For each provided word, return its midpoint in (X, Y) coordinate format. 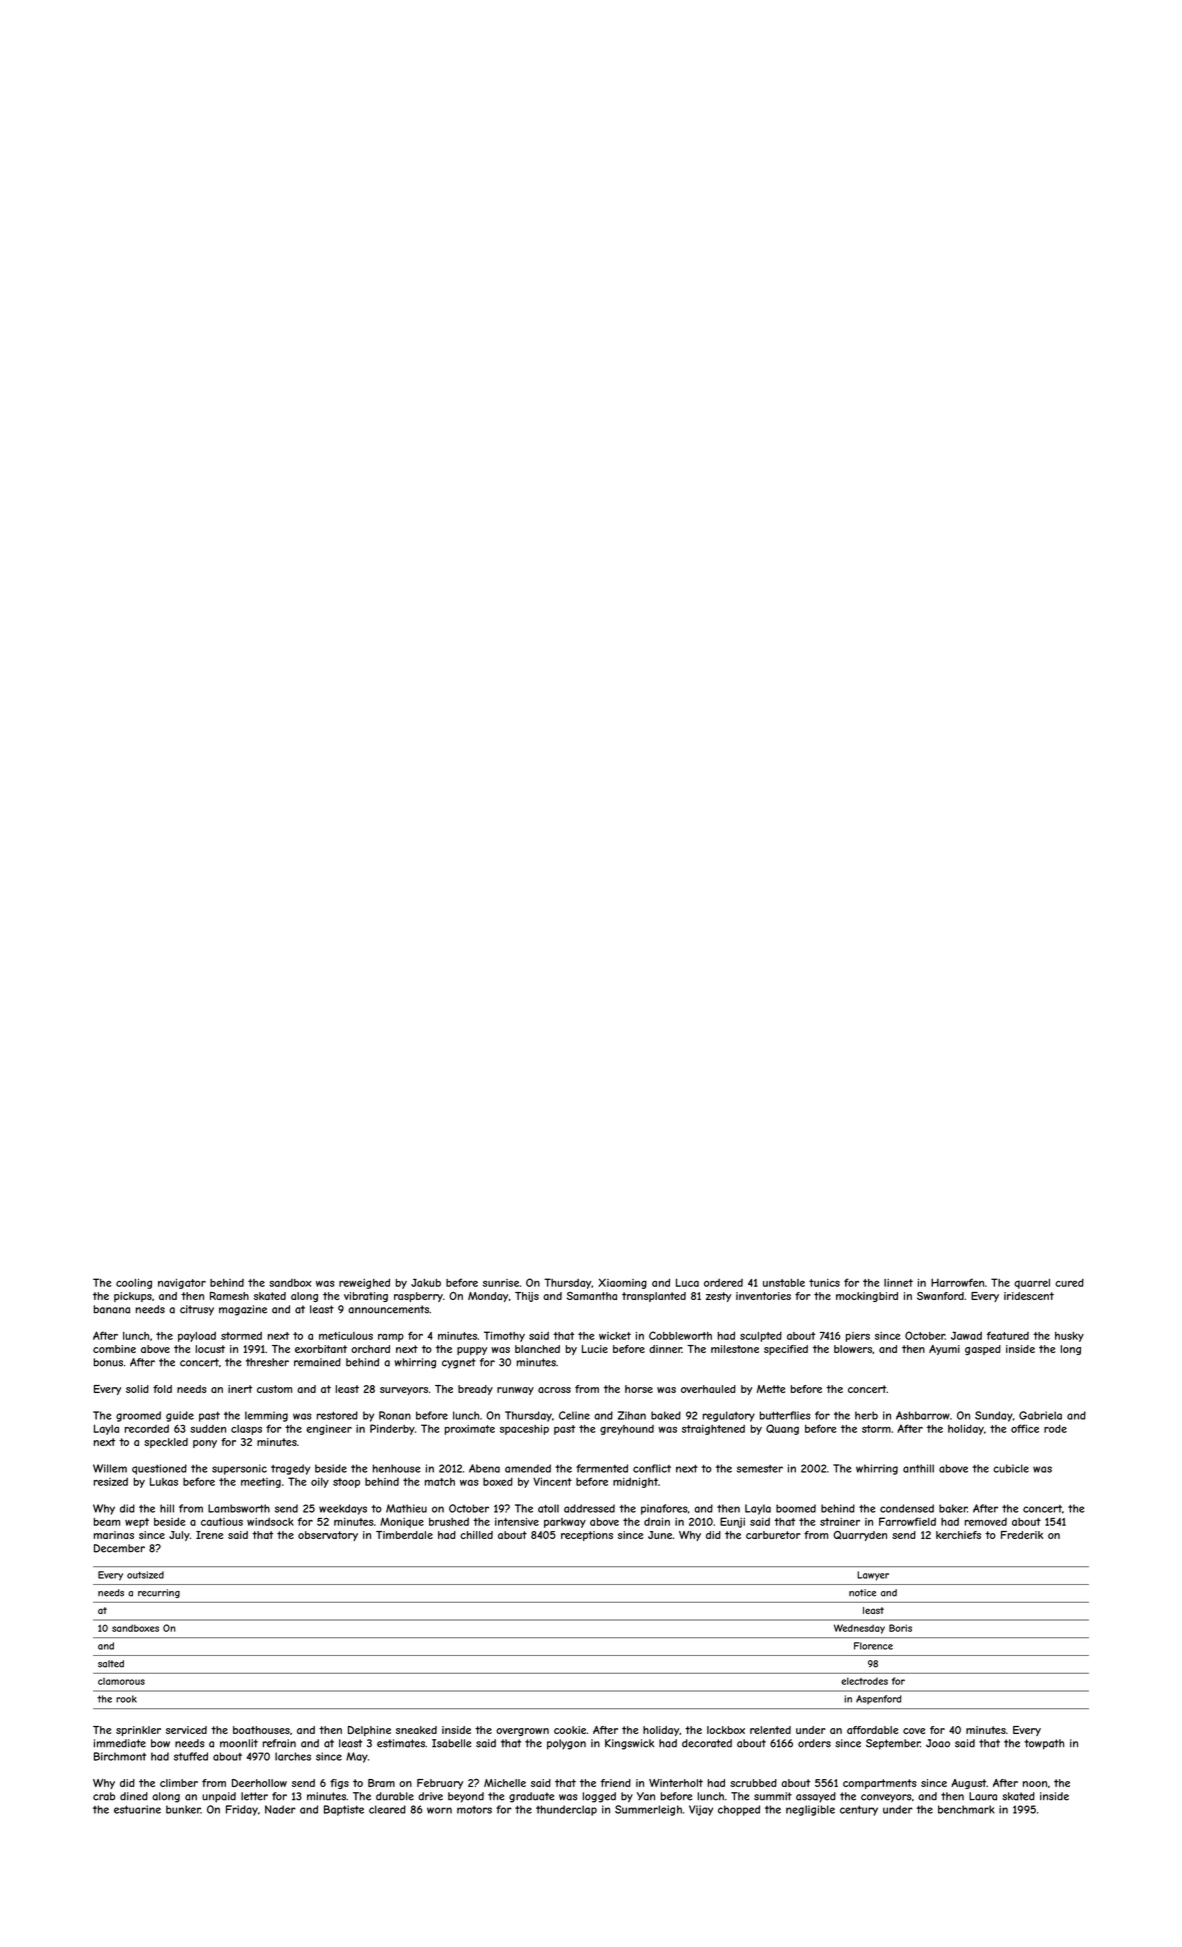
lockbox (726, 1730)
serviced (186, 1730)
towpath (1044, 1744)
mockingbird (867, 1297)
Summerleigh (648, 1810)
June (660, 1535)
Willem (110, 1468)
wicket (615, 1336)
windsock (270, 1522)
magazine (243, 1310)
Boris (900, 1628)
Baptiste (344, 1810)
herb (866, 1415)
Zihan (632, 1415)
